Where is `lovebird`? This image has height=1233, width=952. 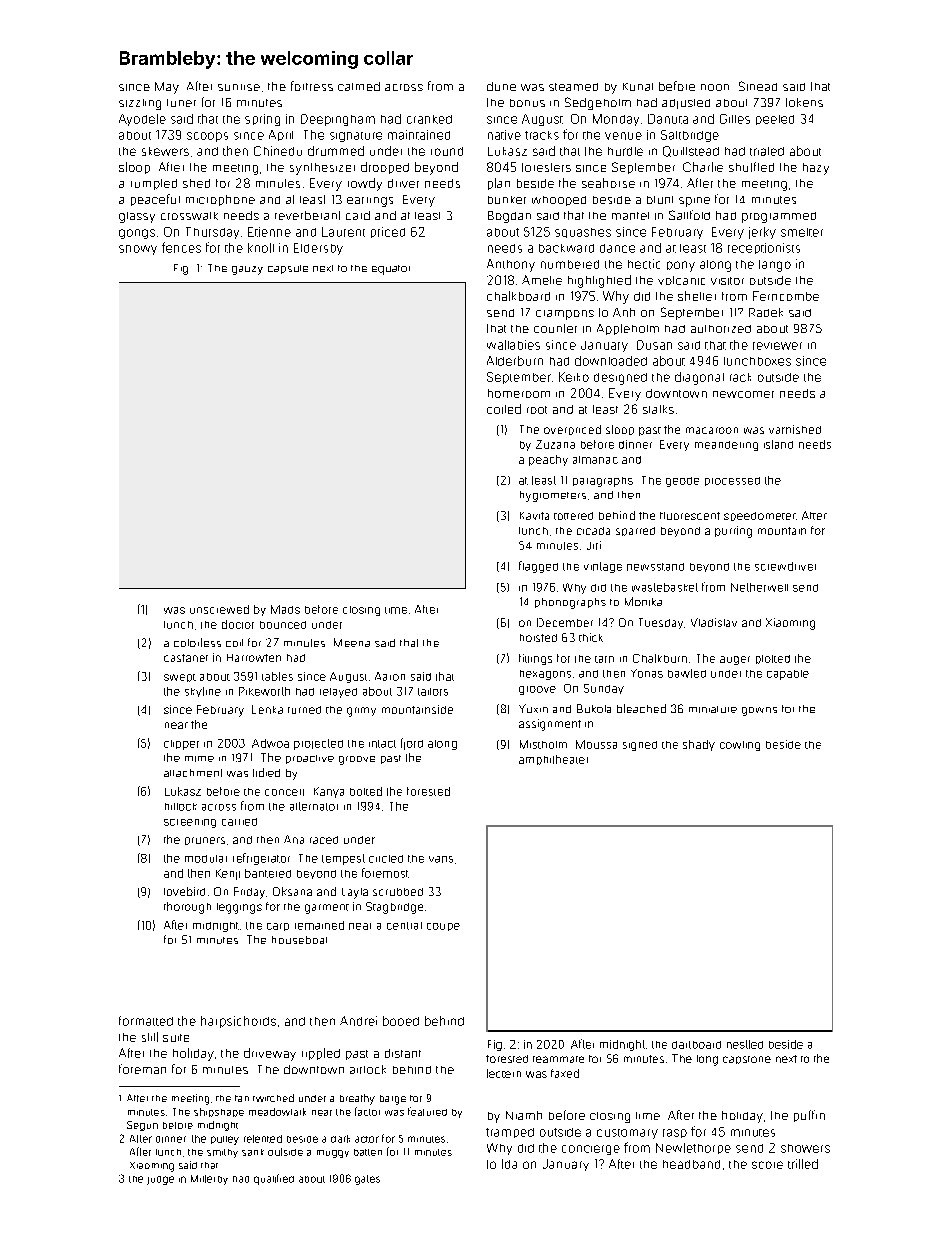 lovebird is located at coordinates (184, 891).
